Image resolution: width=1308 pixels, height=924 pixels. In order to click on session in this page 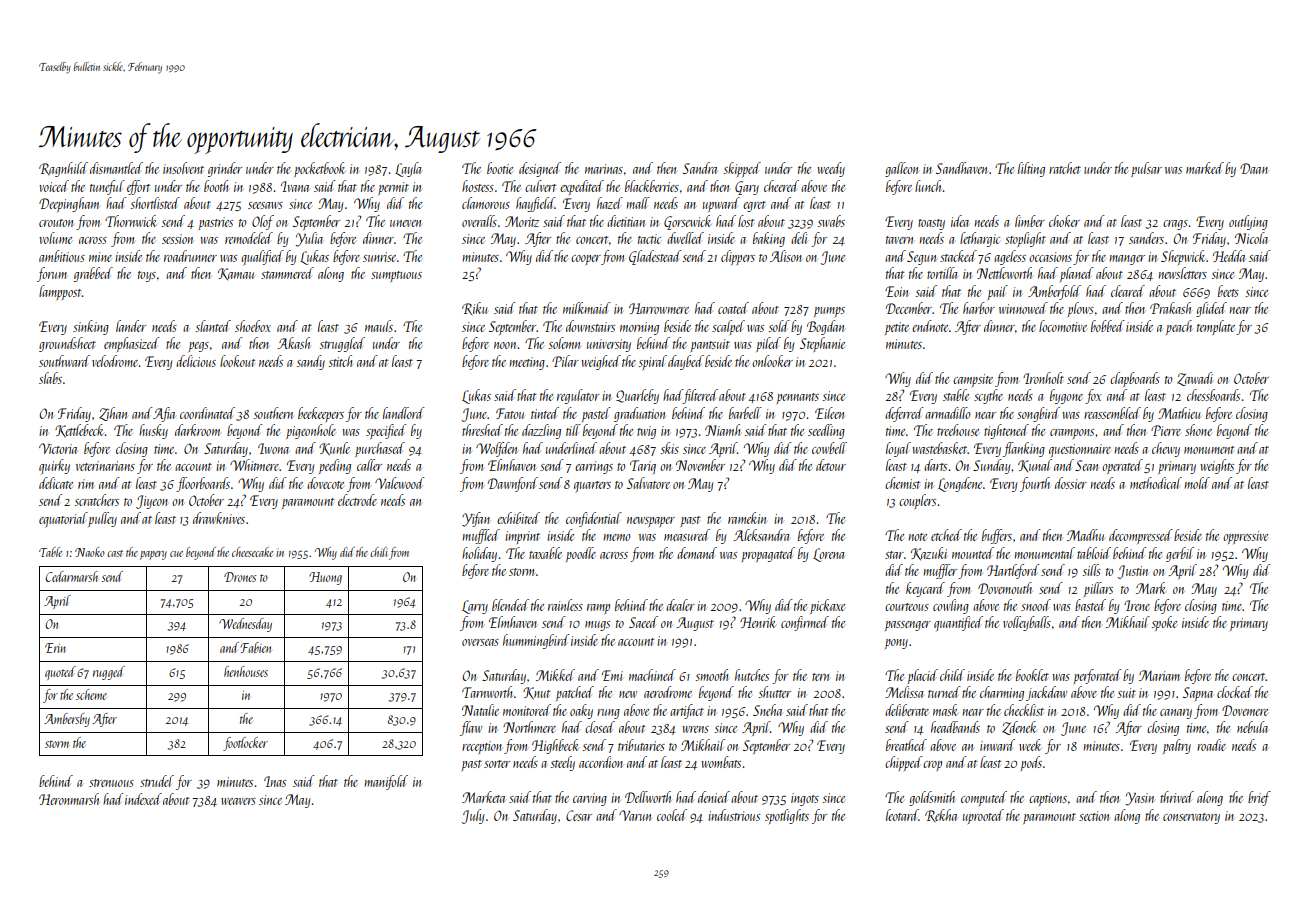, I will do `click(177, 239)`.
